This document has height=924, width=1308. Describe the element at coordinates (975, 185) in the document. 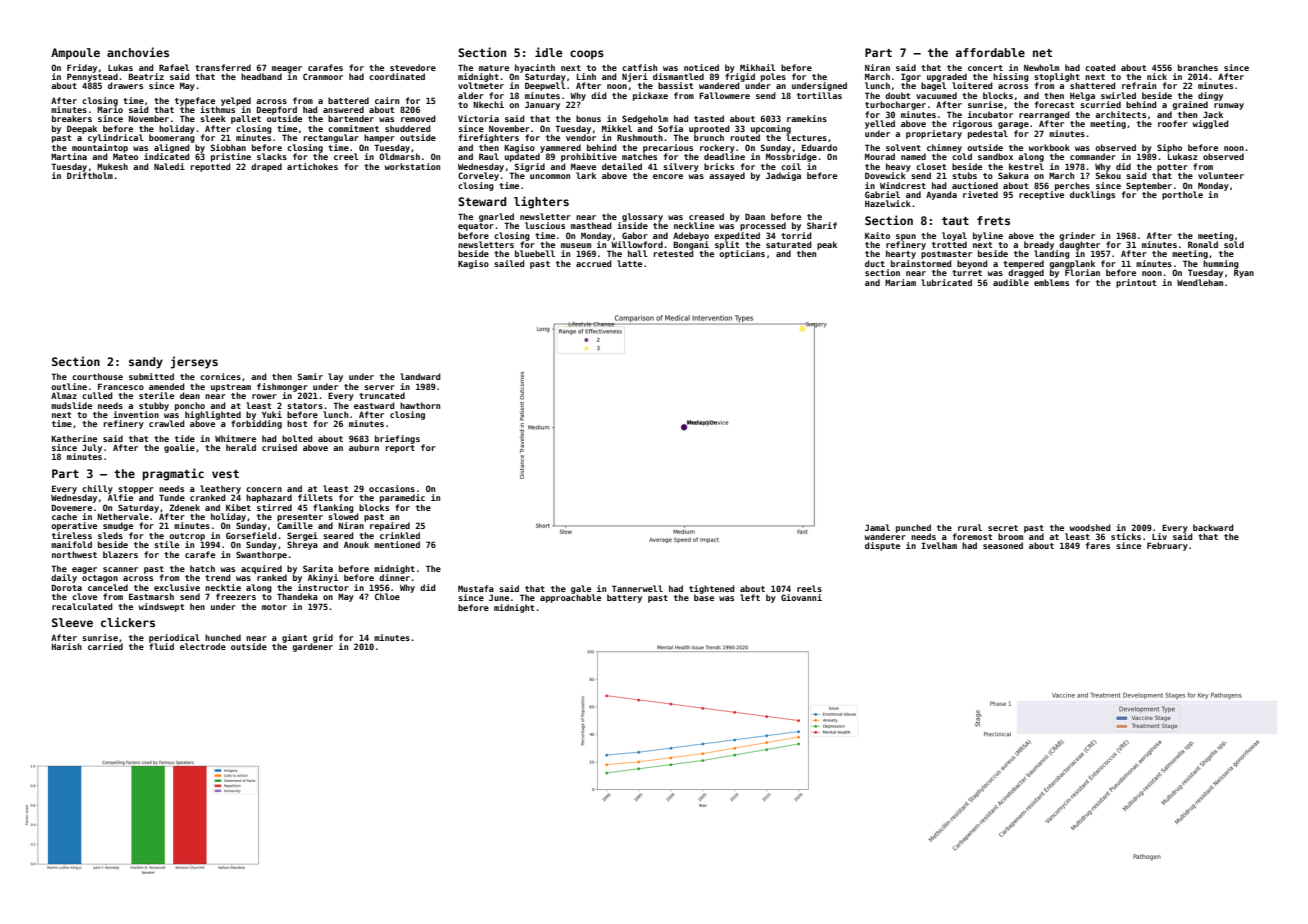

I see `auctioned` at that location.
